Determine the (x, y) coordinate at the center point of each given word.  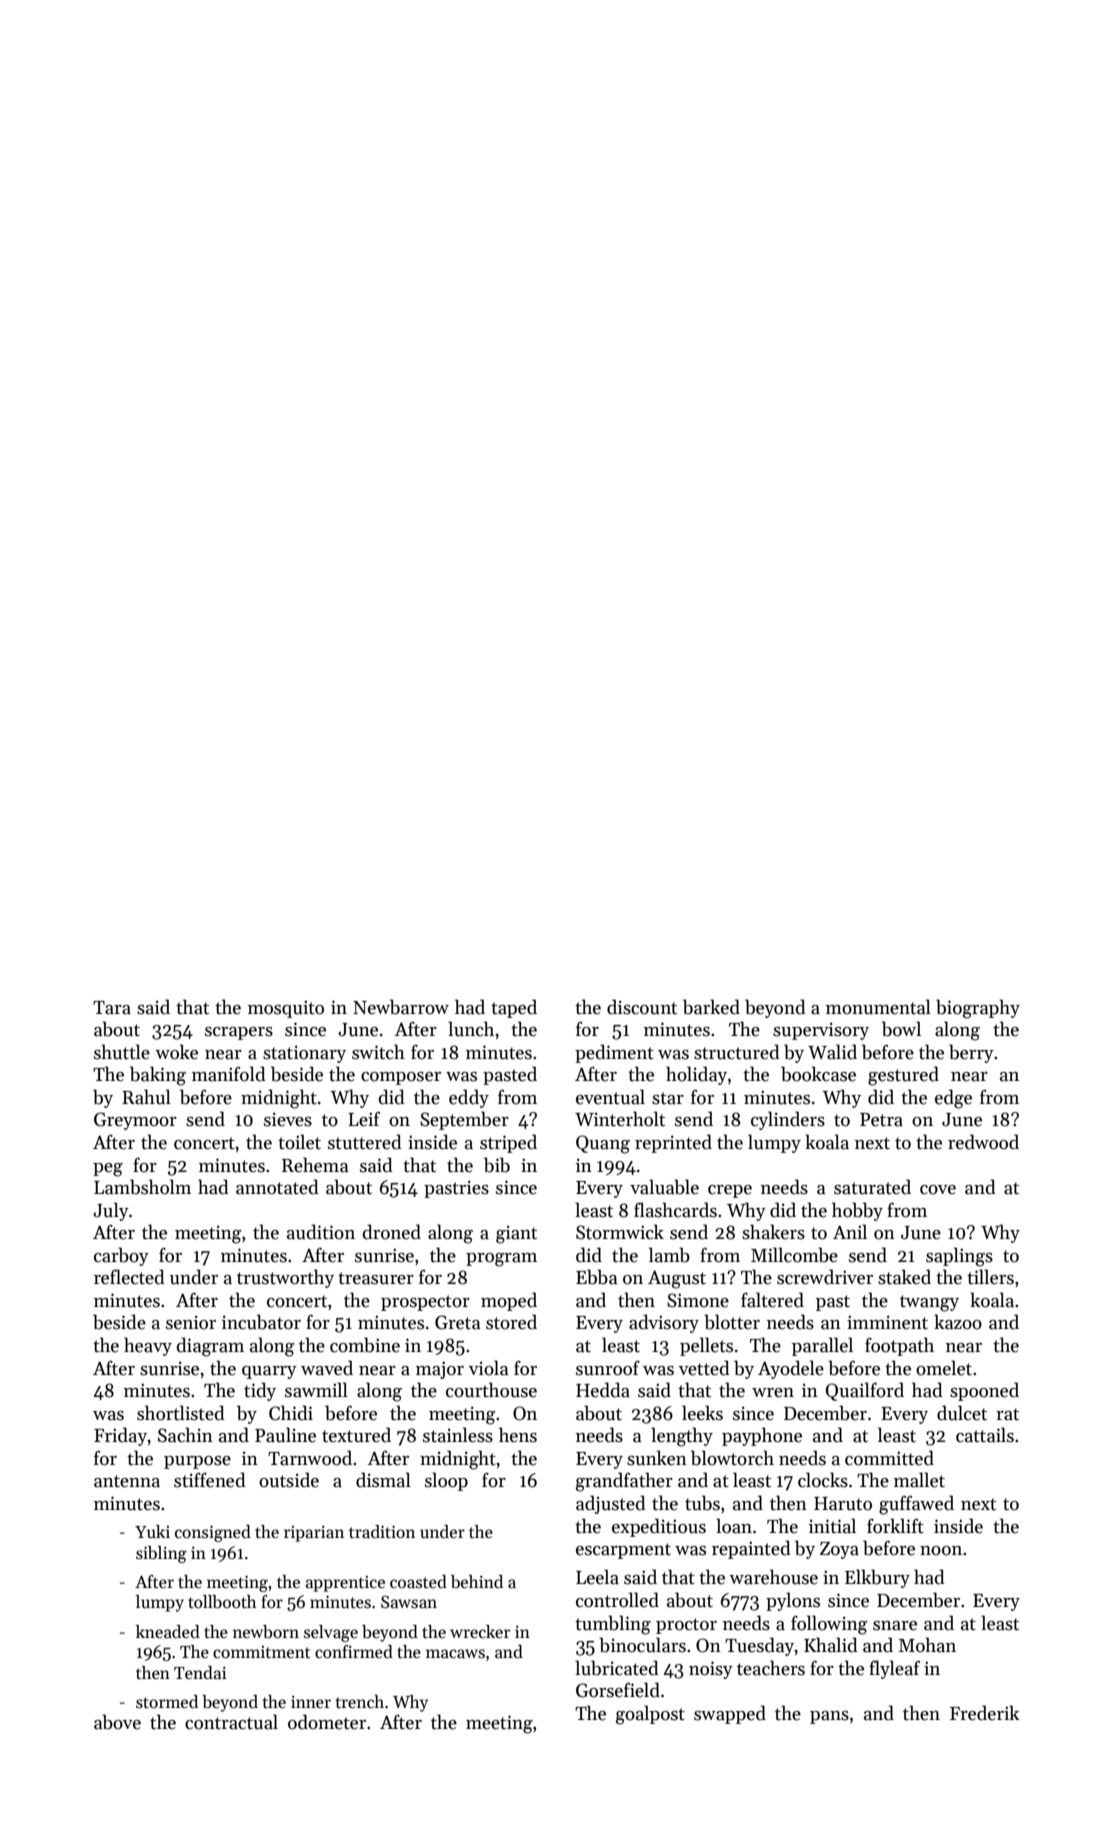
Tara (112, 1008)
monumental (878, 1007)
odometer (327, 1722)
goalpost (650, 1715)
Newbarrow (401, 1007)
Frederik (984, 1713)
